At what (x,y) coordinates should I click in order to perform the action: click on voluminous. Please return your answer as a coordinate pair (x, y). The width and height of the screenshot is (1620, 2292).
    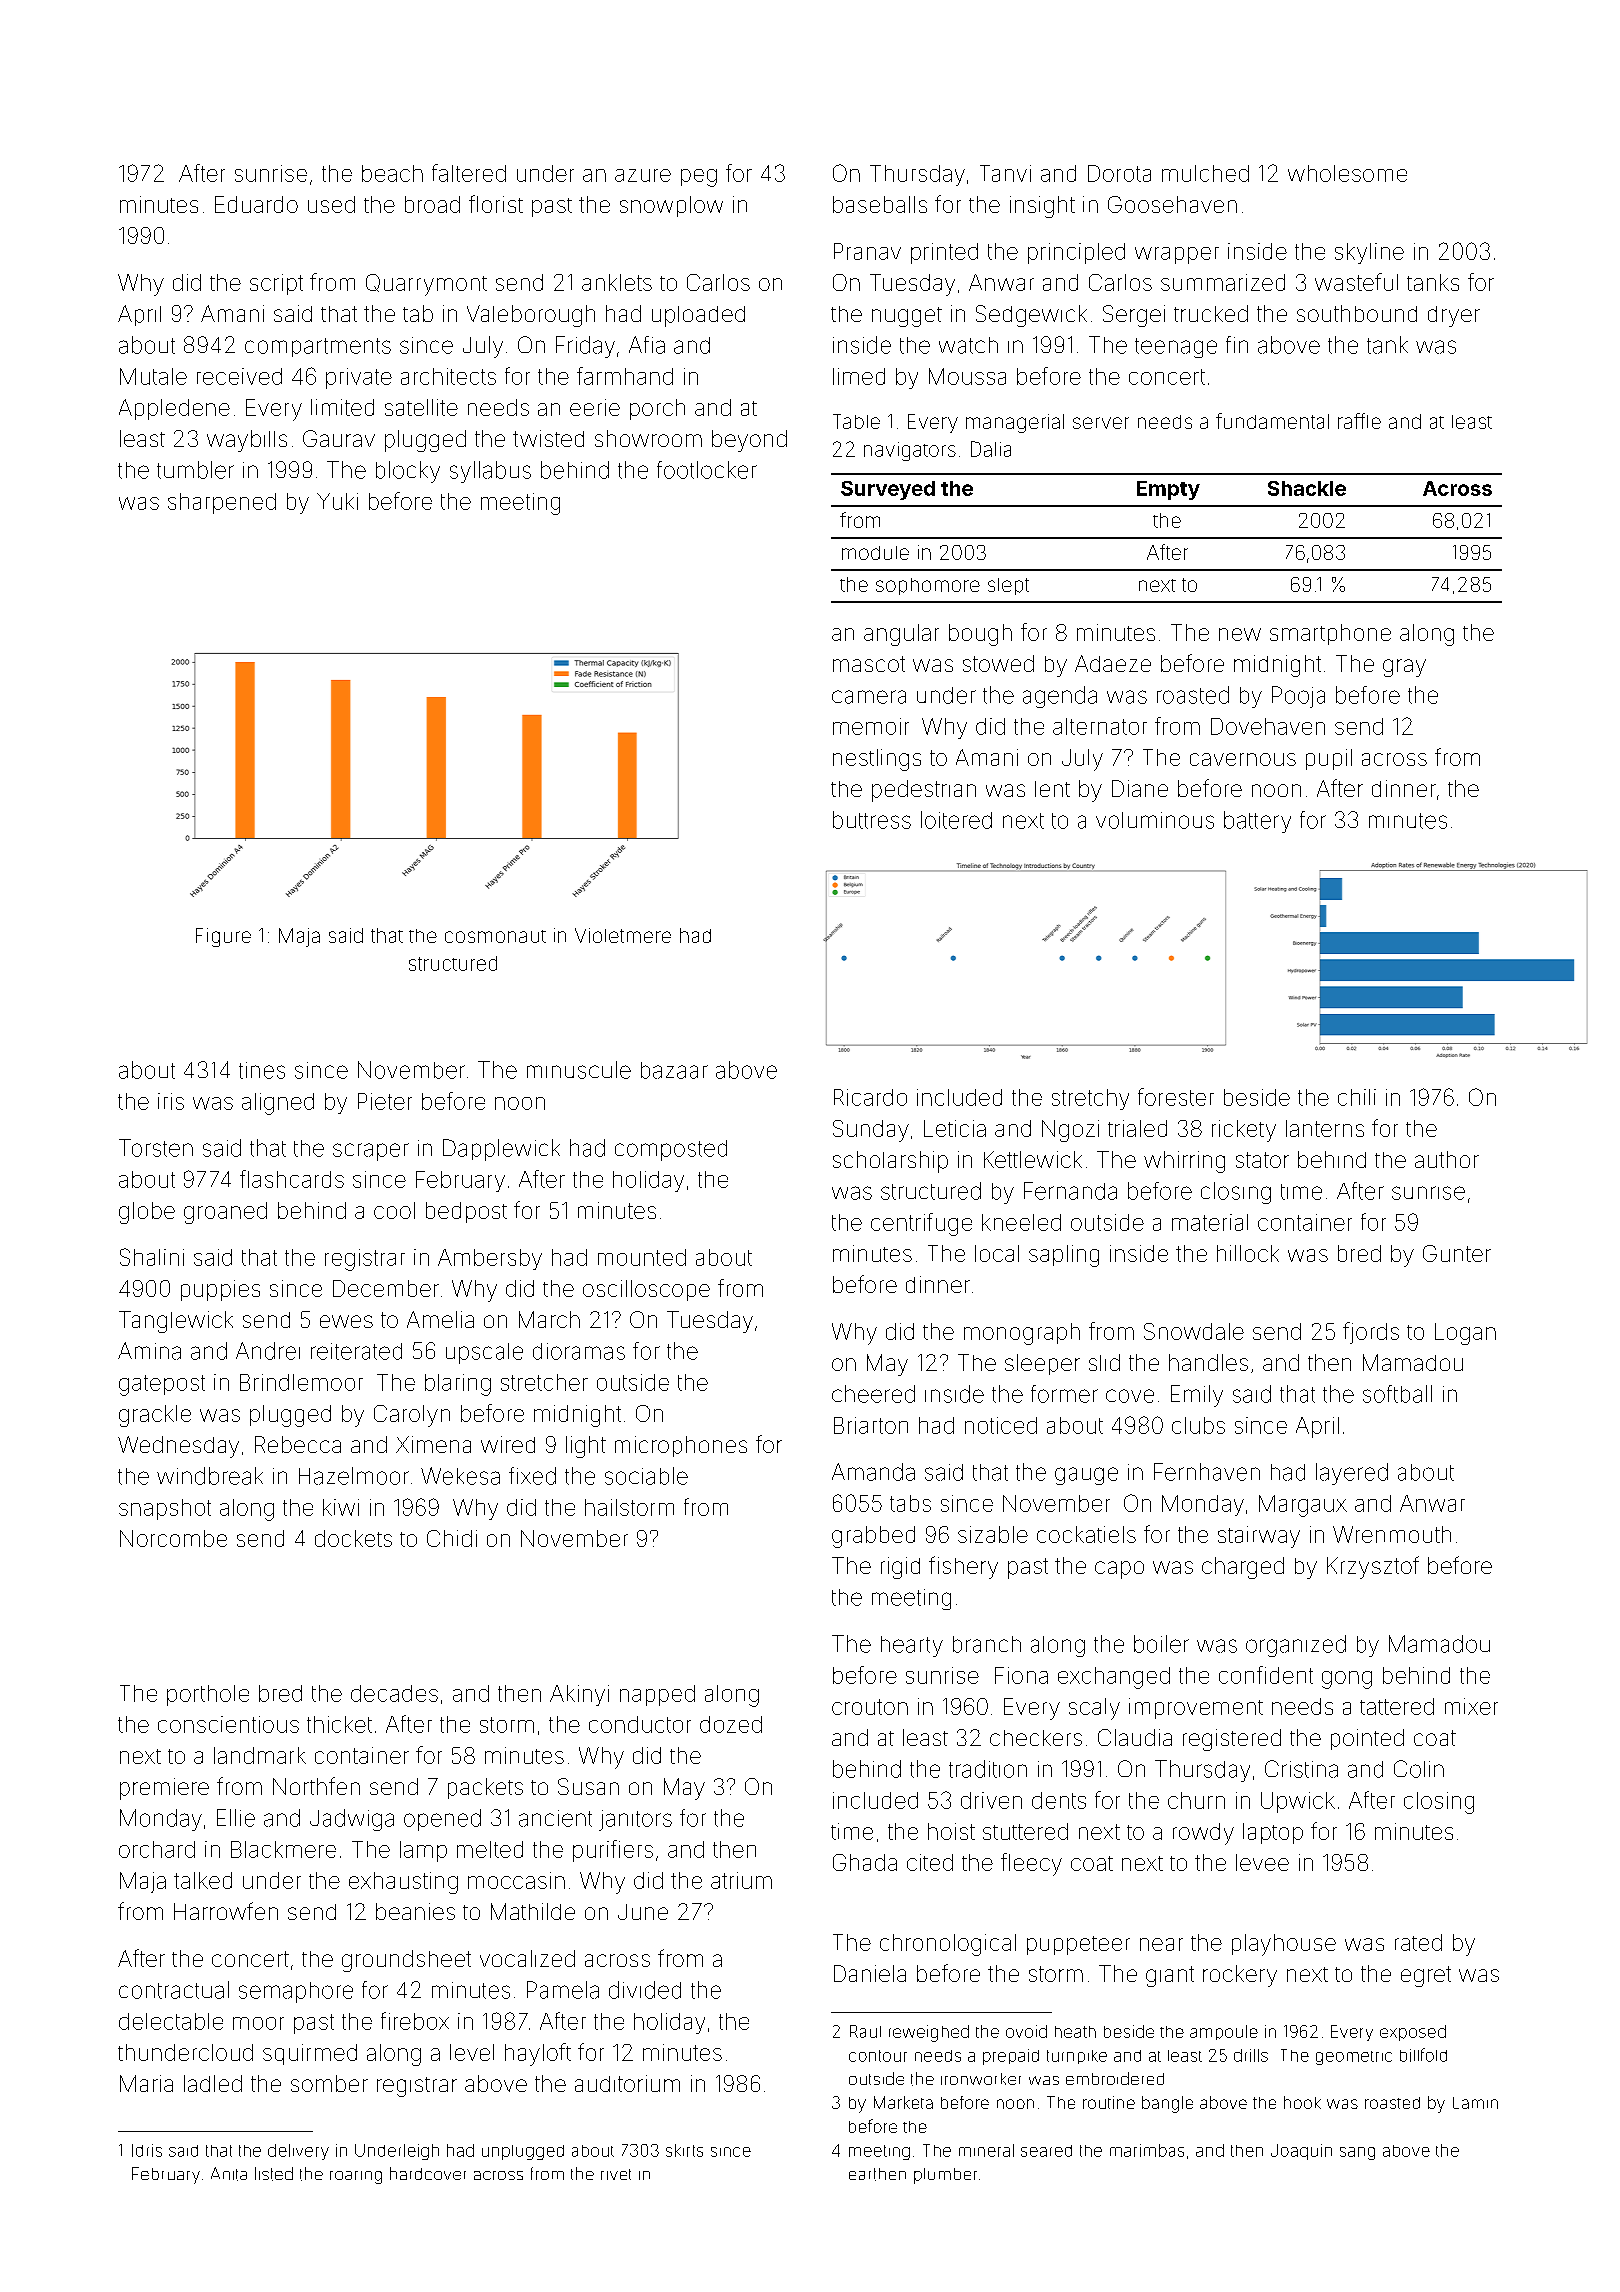
    Looking at the image, I should click on (1155, 820).
